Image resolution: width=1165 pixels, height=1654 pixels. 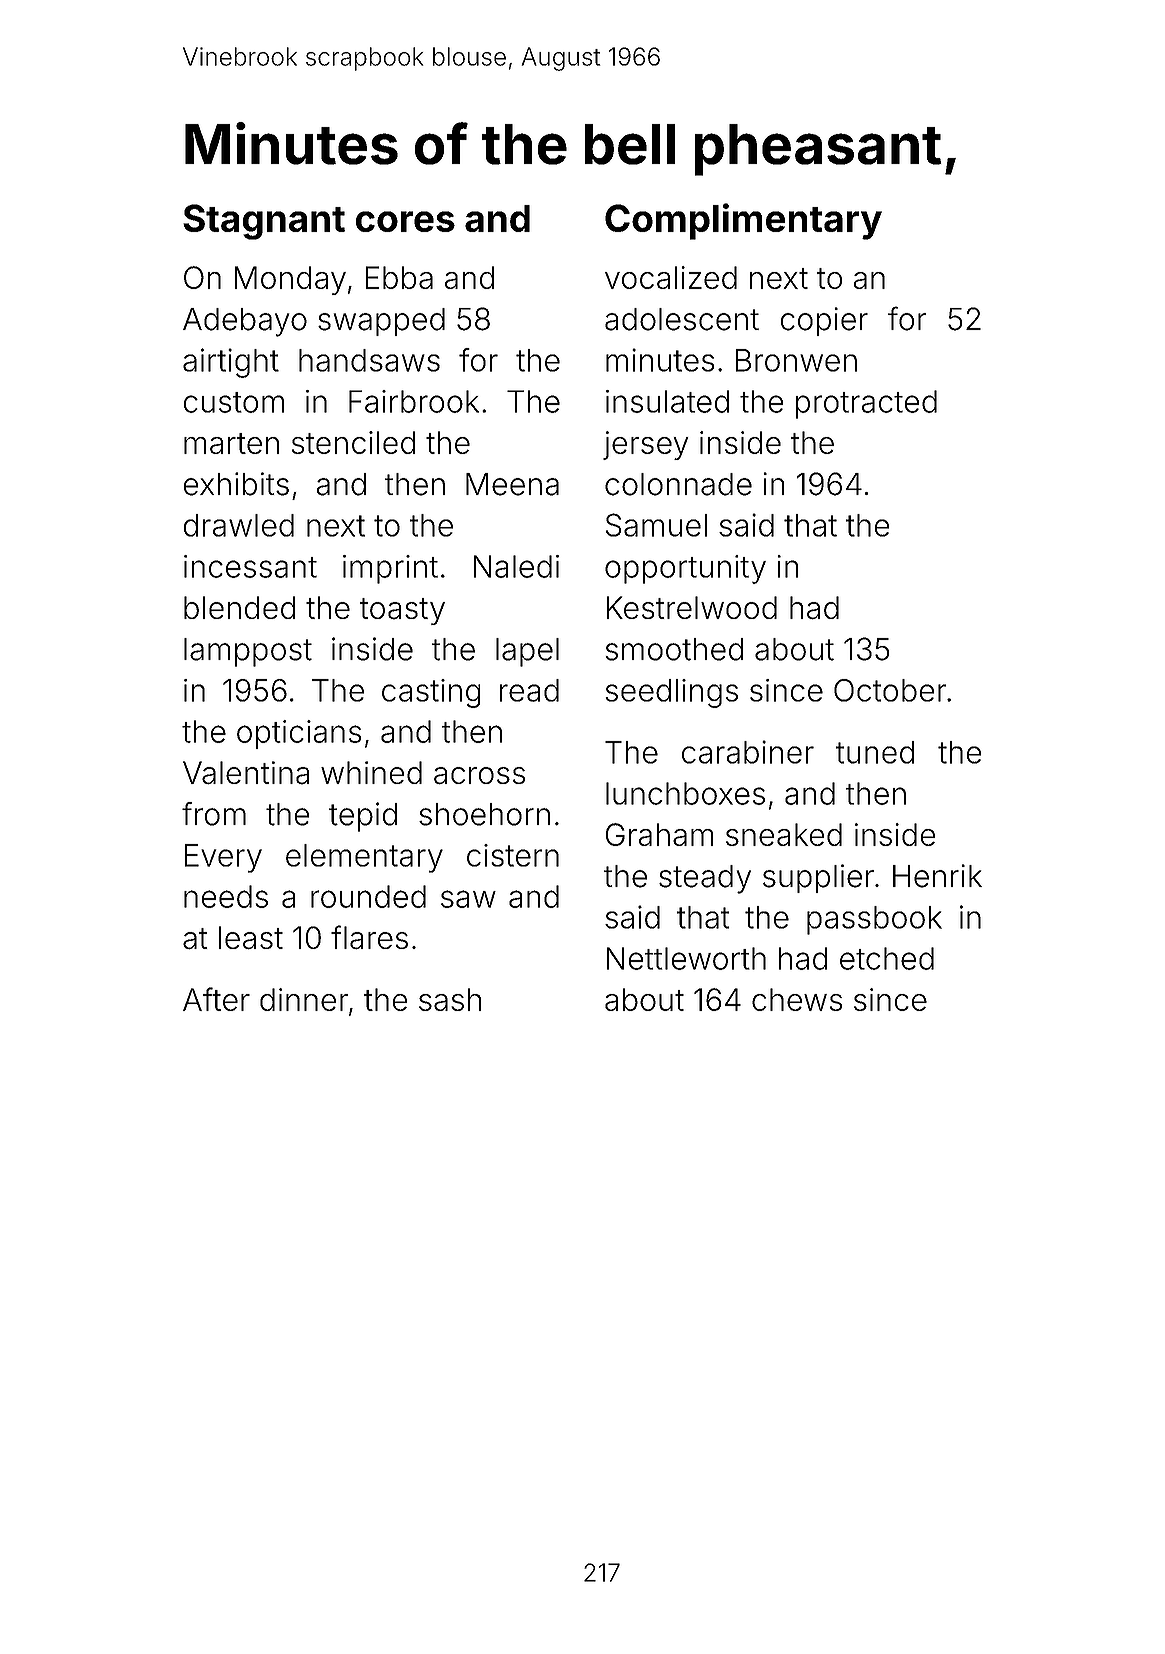 I want to click on Complimentary, so click(x=743, y=221).
